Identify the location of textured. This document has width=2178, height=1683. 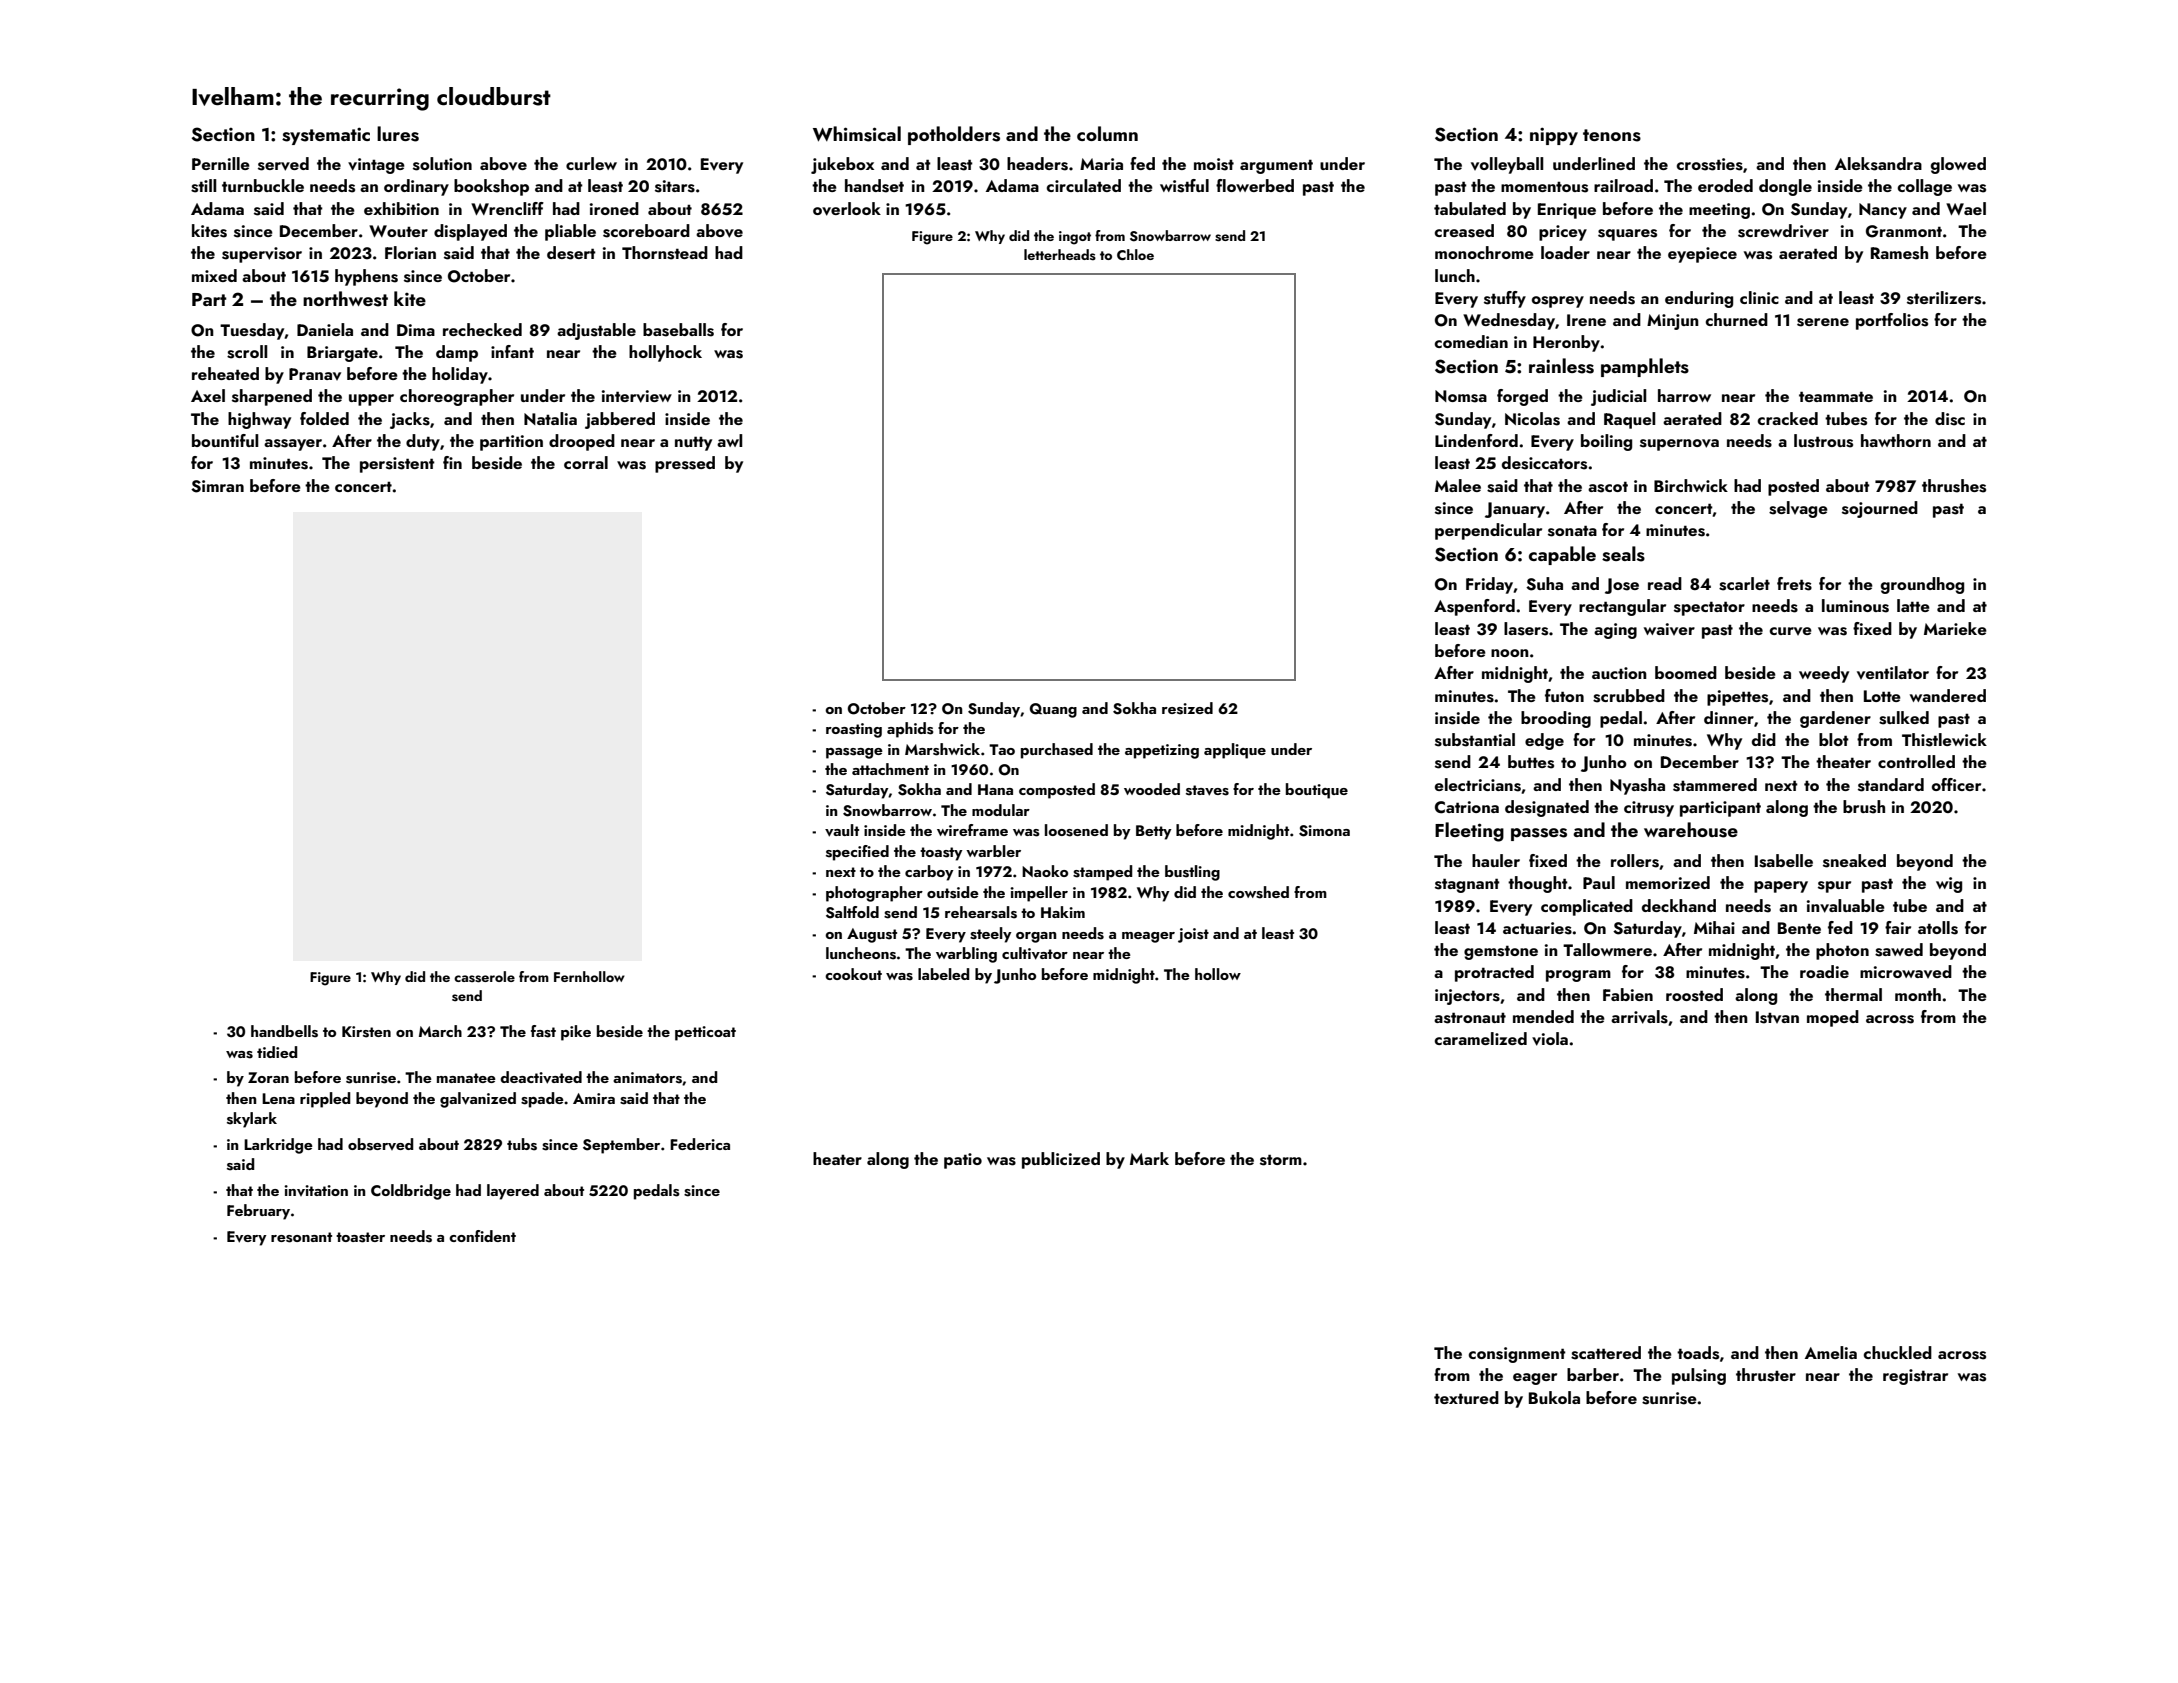
(1466, 1397).
